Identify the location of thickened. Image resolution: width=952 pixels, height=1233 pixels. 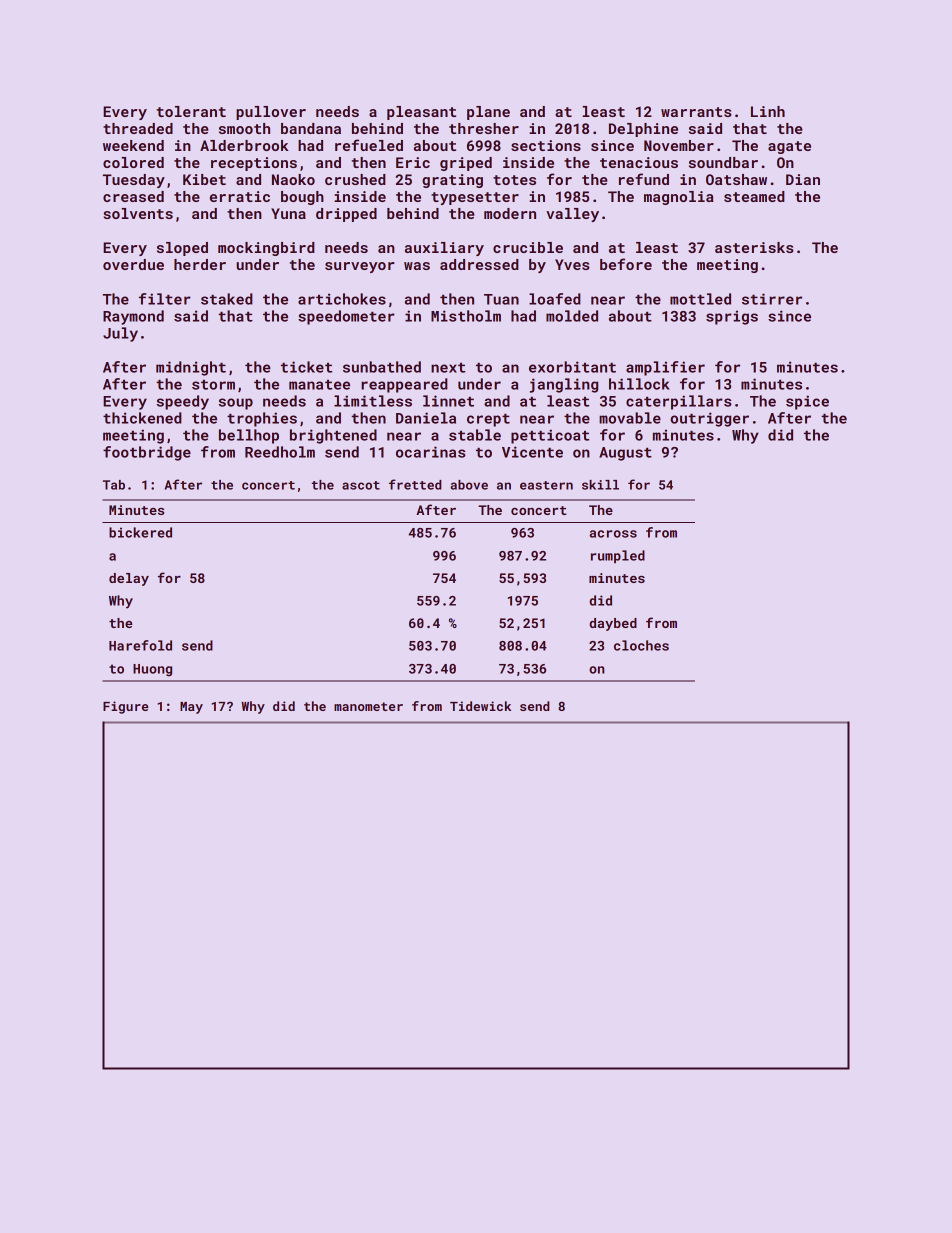
(142, 418).
